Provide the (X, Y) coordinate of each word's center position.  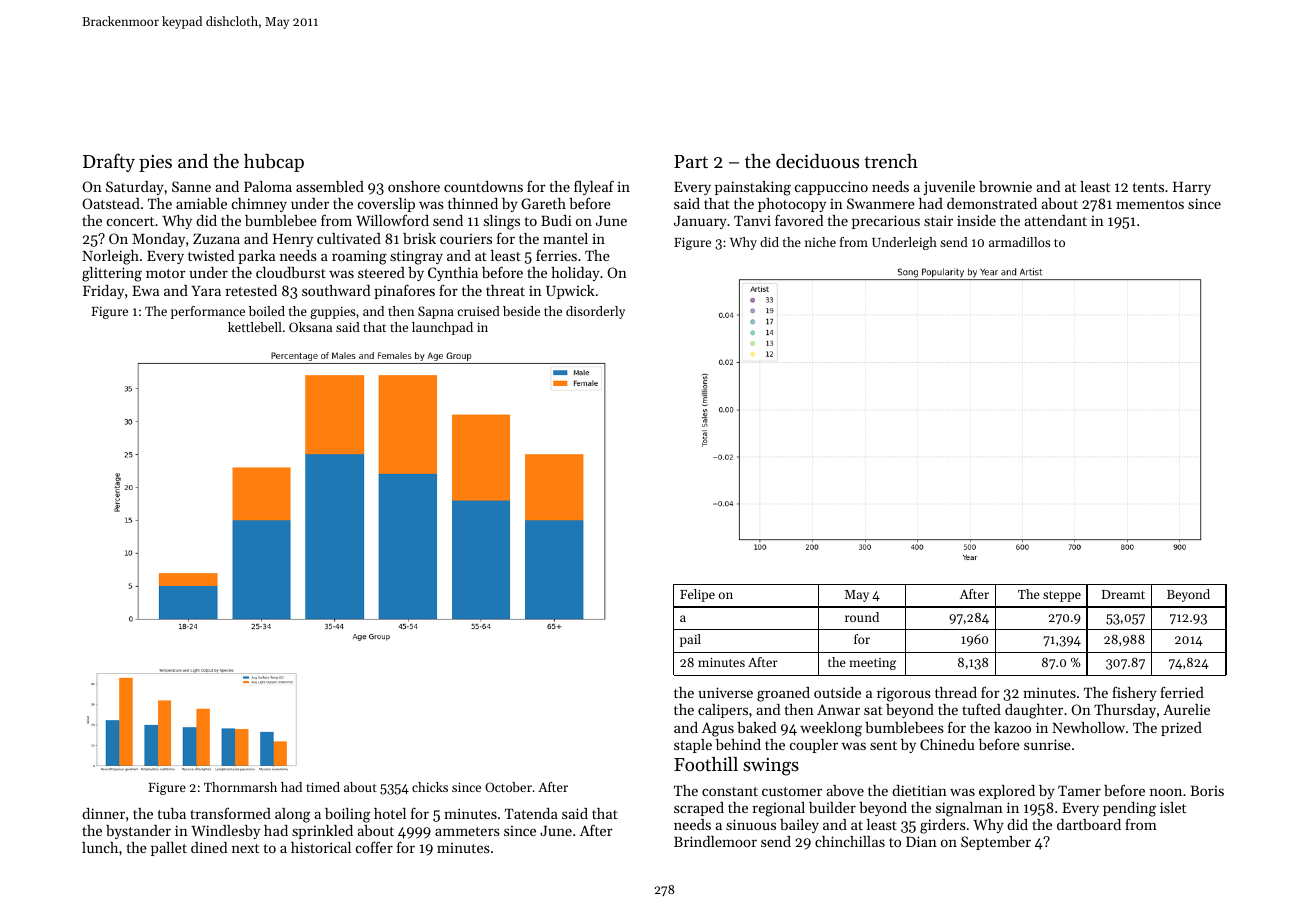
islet (1173, 807)
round (862, 617)
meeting (872, 664)
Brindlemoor (715, 841)
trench (891, 161)
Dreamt (1123, 594)
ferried (1182, 692)
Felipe (697, 595)
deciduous (817, 161)
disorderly (595, 312)
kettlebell (255, 327)
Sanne (191, 186)
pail (690, 640)
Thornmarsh (240, 787)
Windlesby (225, 832)
